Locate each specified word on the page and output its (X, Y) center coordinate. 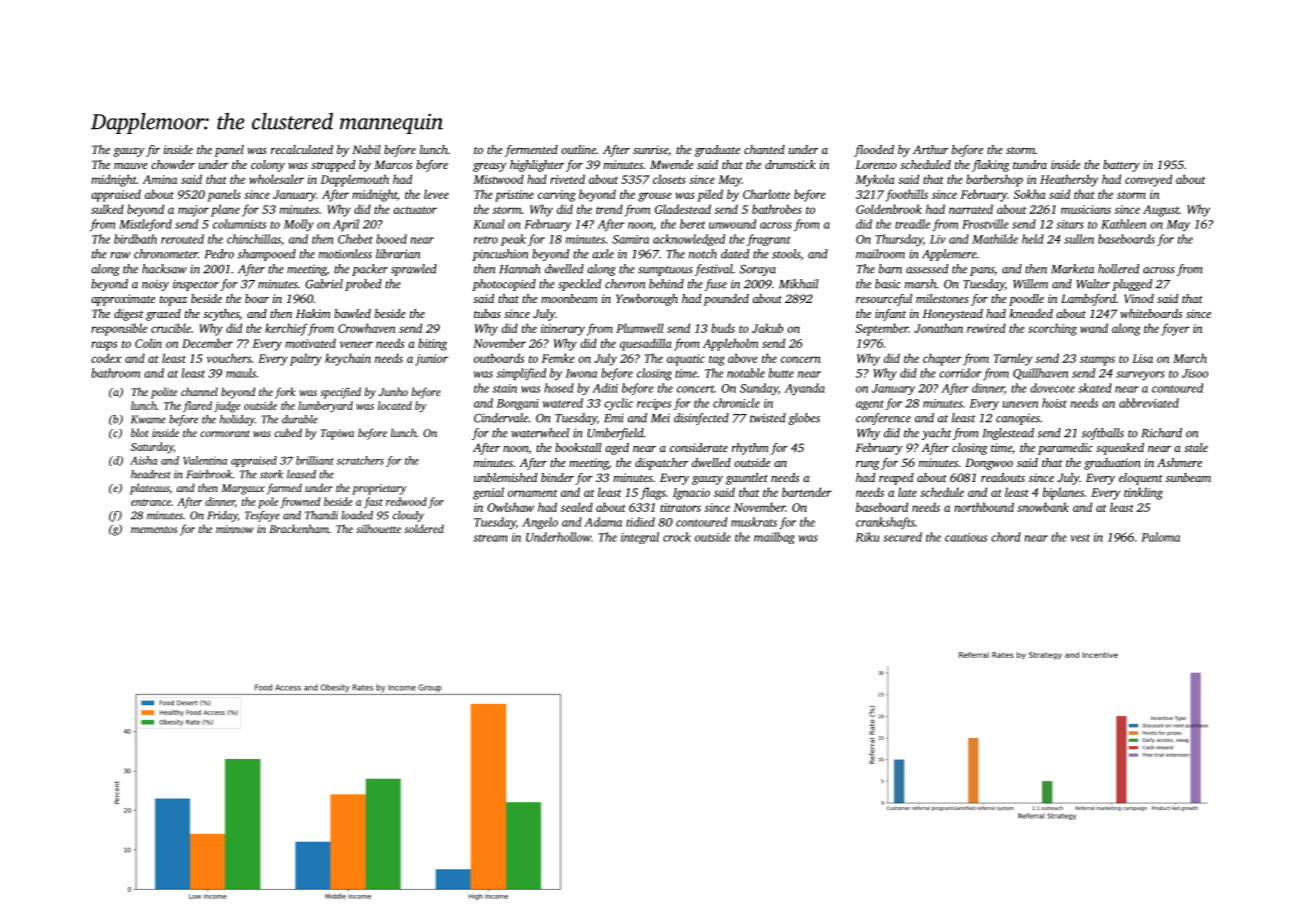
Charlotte (766, 194)
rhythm (750, 449)
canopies (1018, 419)
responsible (119, 329)
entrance (151, 502)
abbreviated (1149, 403)
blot (140, 432)
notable (746, 373)
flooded (874, 151)
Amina (160, 179)
